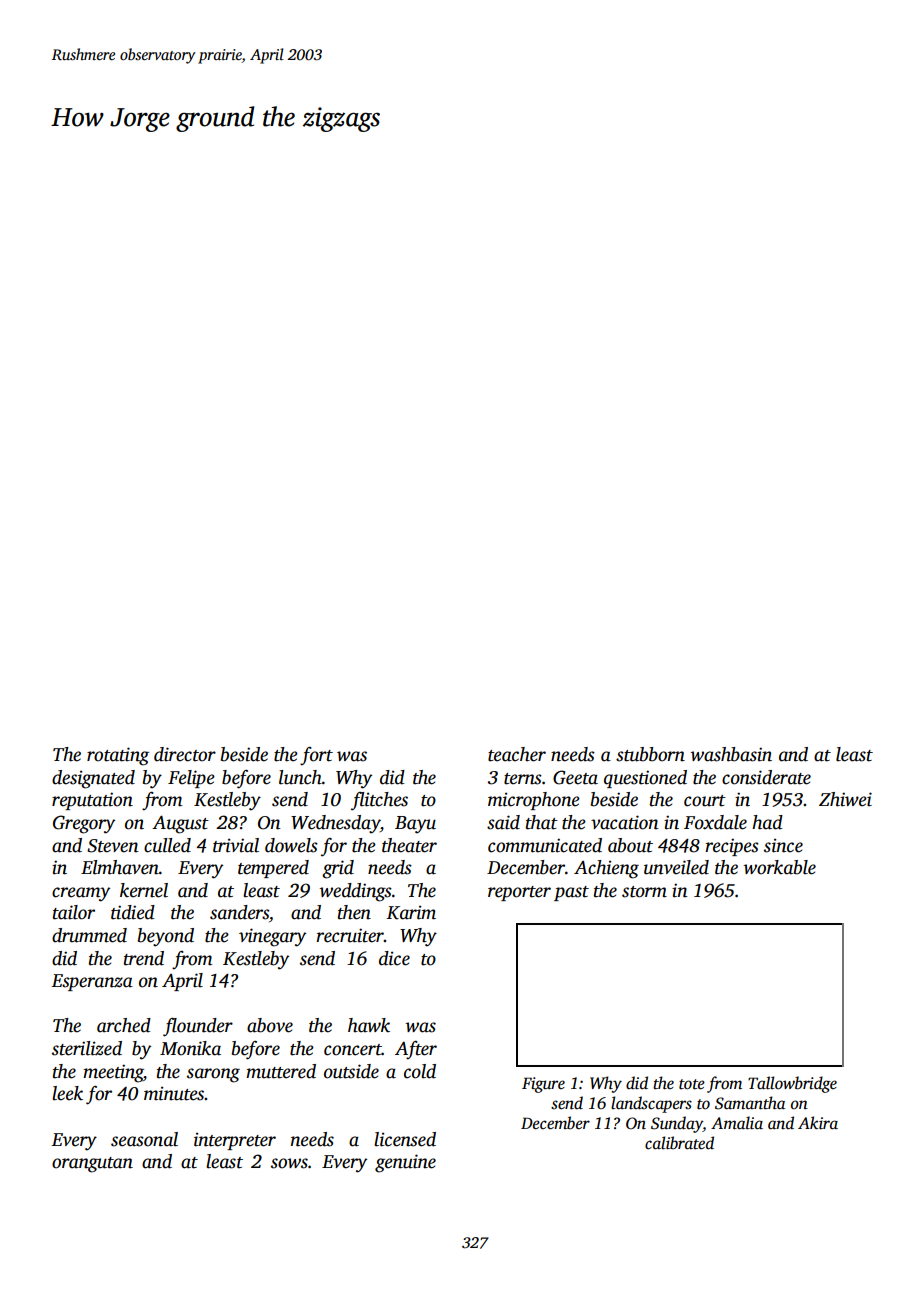 The image size is (924, 1314). I want to click on Esperanza, so click(92, 982).
